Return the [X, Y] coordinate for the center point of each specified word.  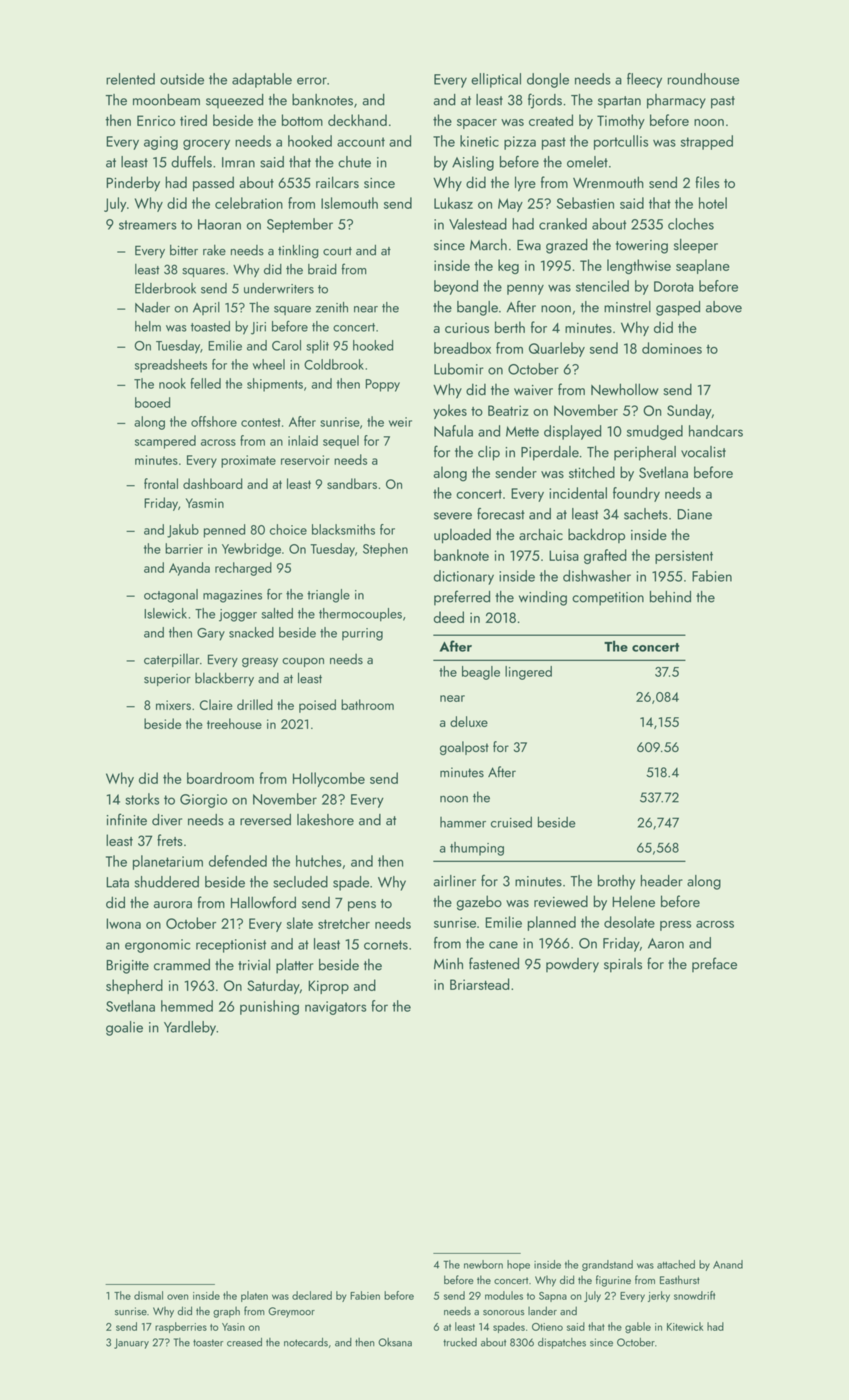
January [131, 1343]
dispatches [562, 1343]
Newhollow [625, 389]
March [488, 245]
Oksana [395, 1342]
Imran [238, 162]
